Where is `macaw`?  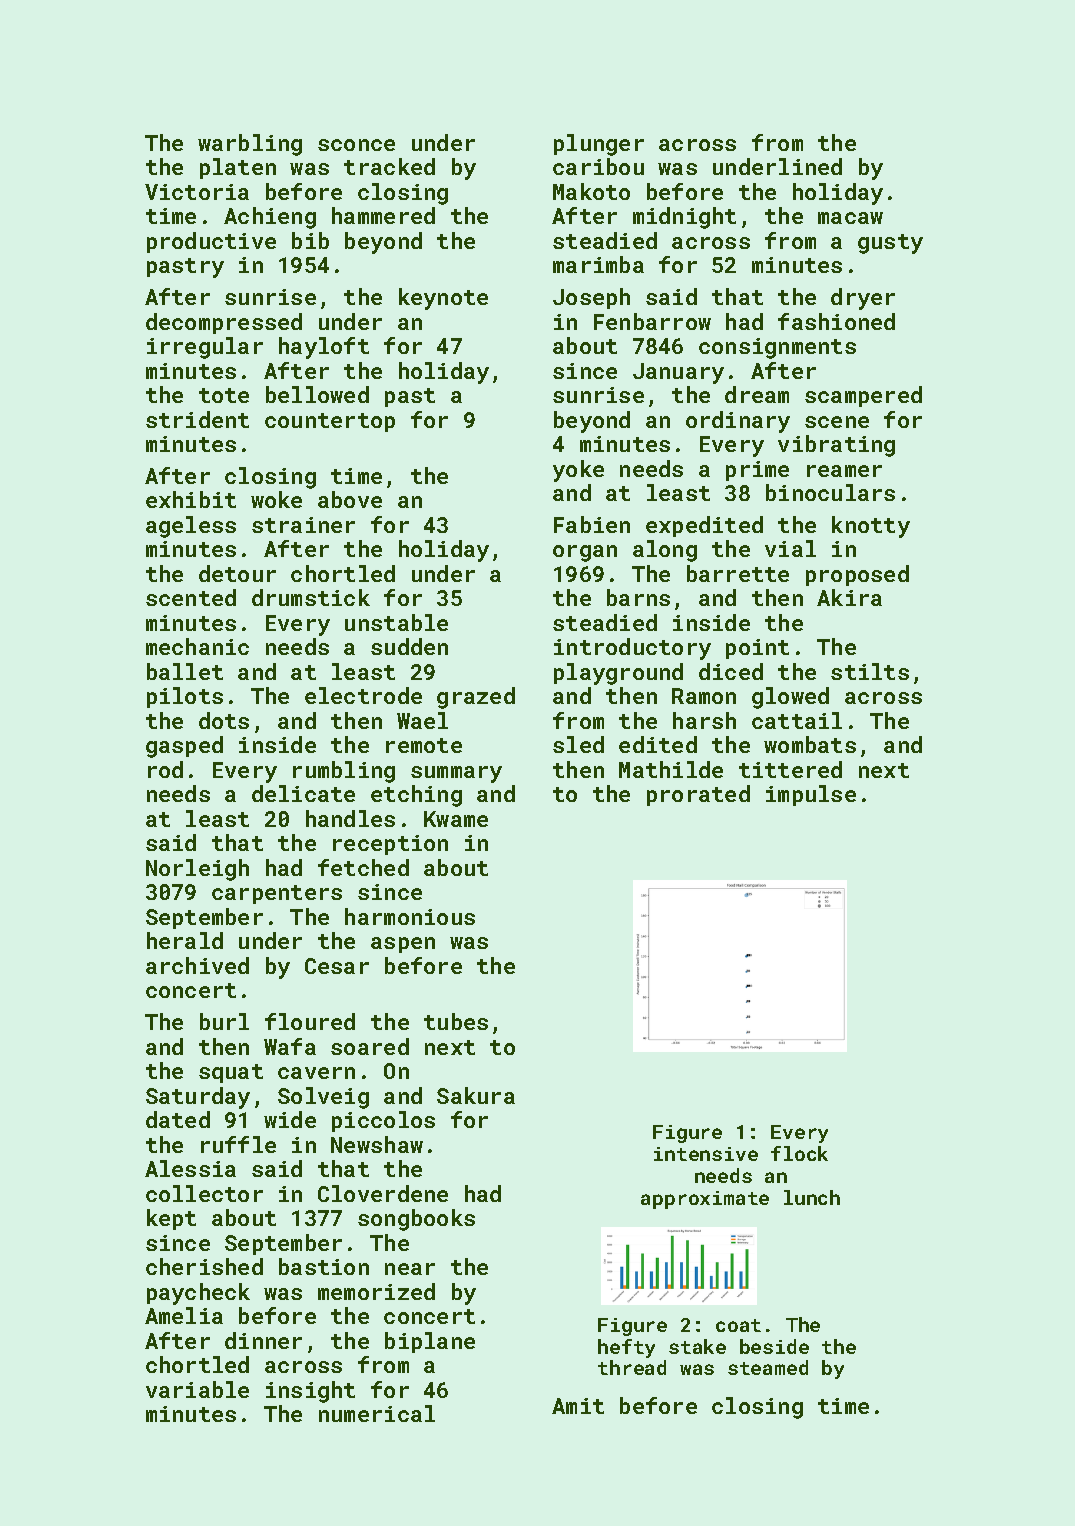 macaw is located at coordinates (850, 218).
